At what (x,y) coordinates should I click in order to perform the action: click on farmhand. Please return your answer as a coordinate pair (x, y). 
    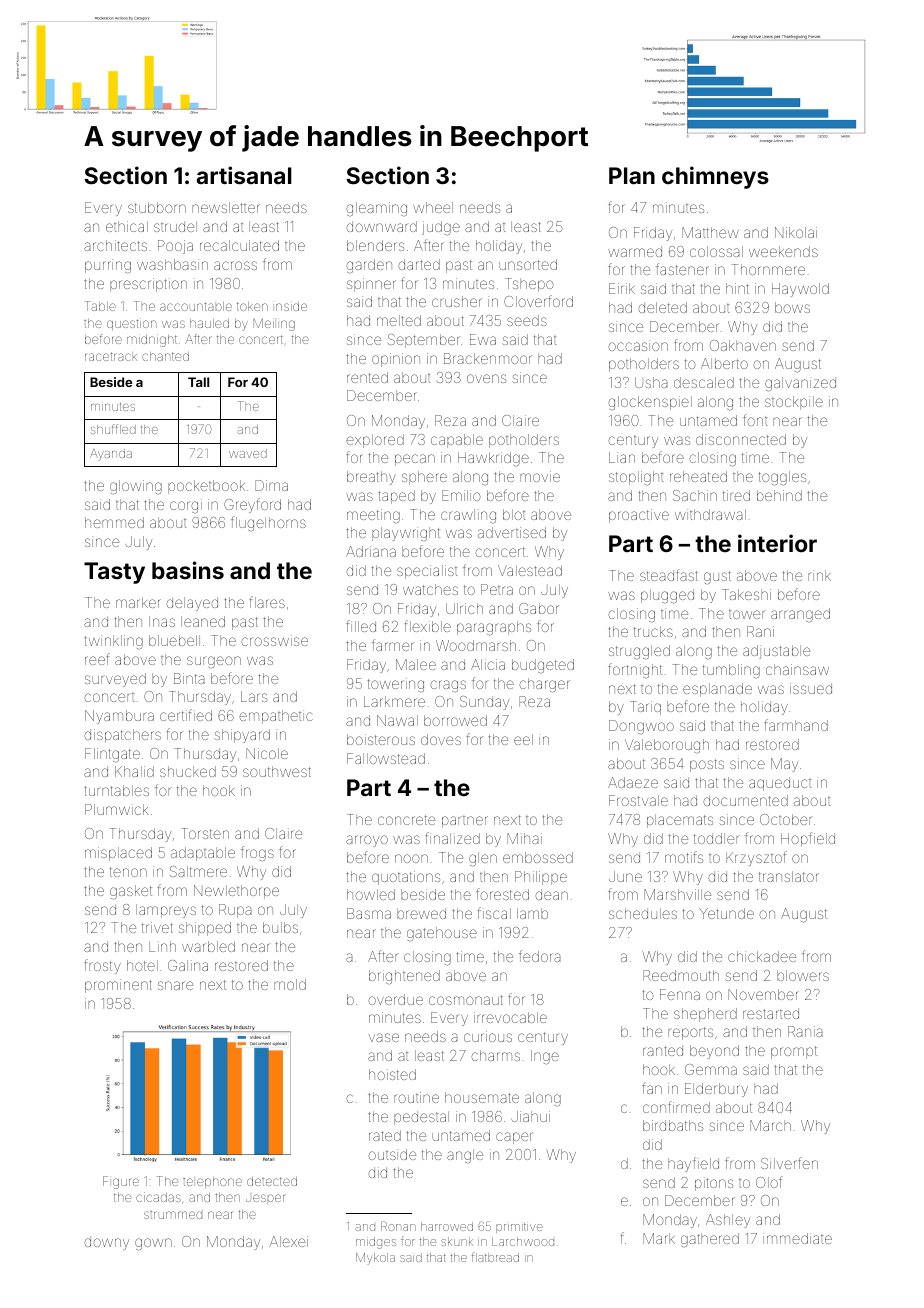
    Looking at the image, I should click on (796, 725).
